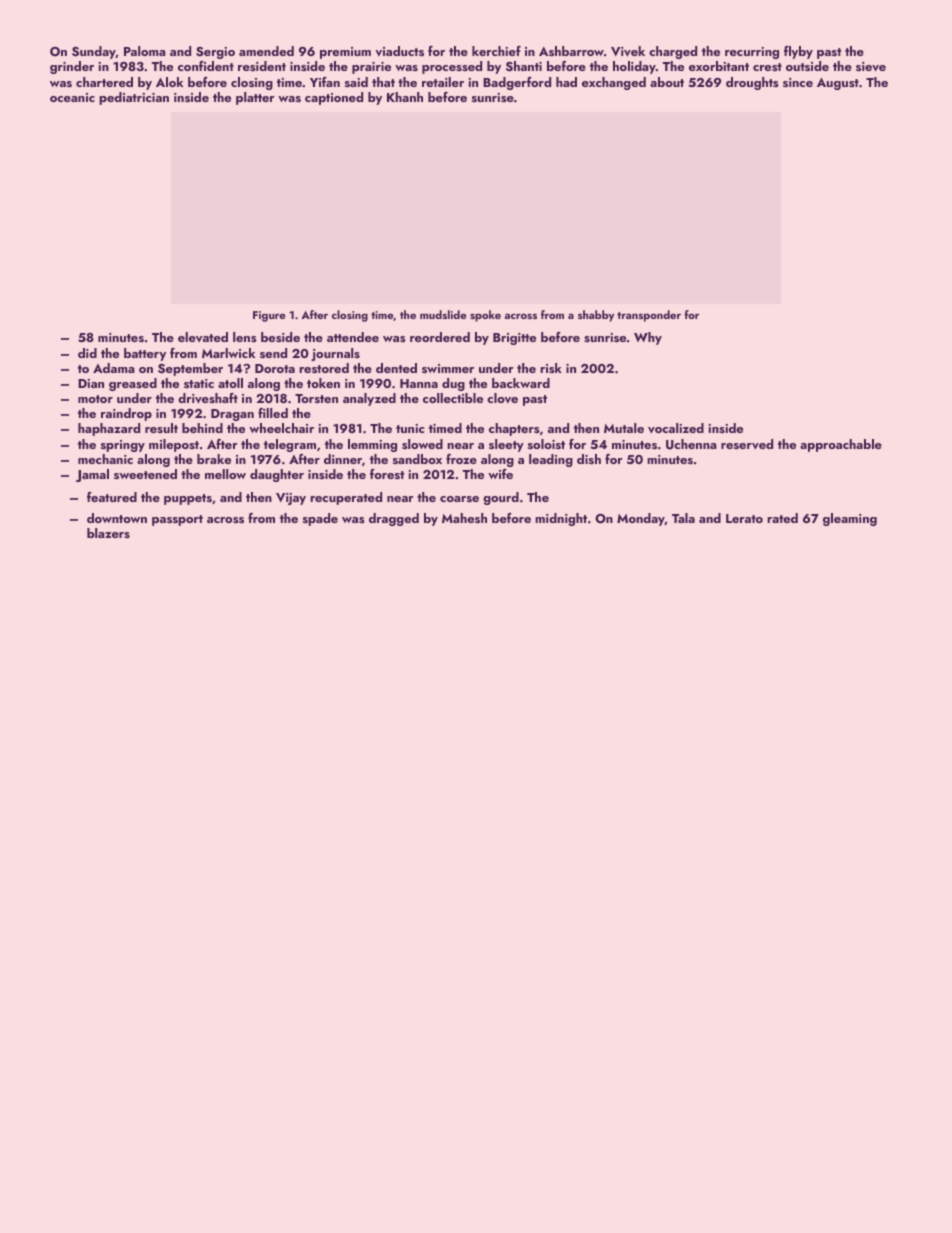  Describe the element at coordinates (752, 83) in the page. I see `droughts` at that location.
